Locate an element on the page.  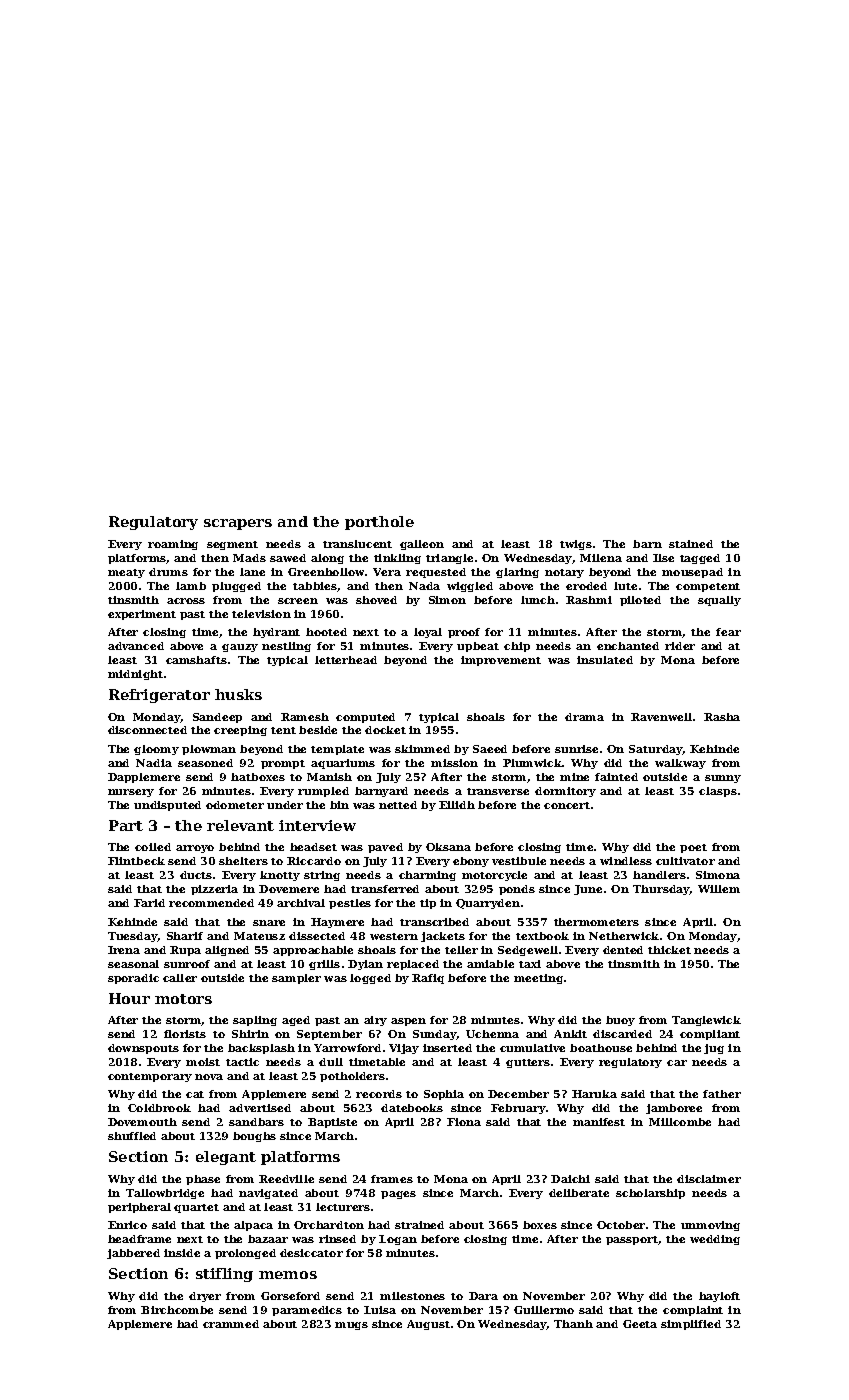
Fiona is located at coordinates (464, 1122).
